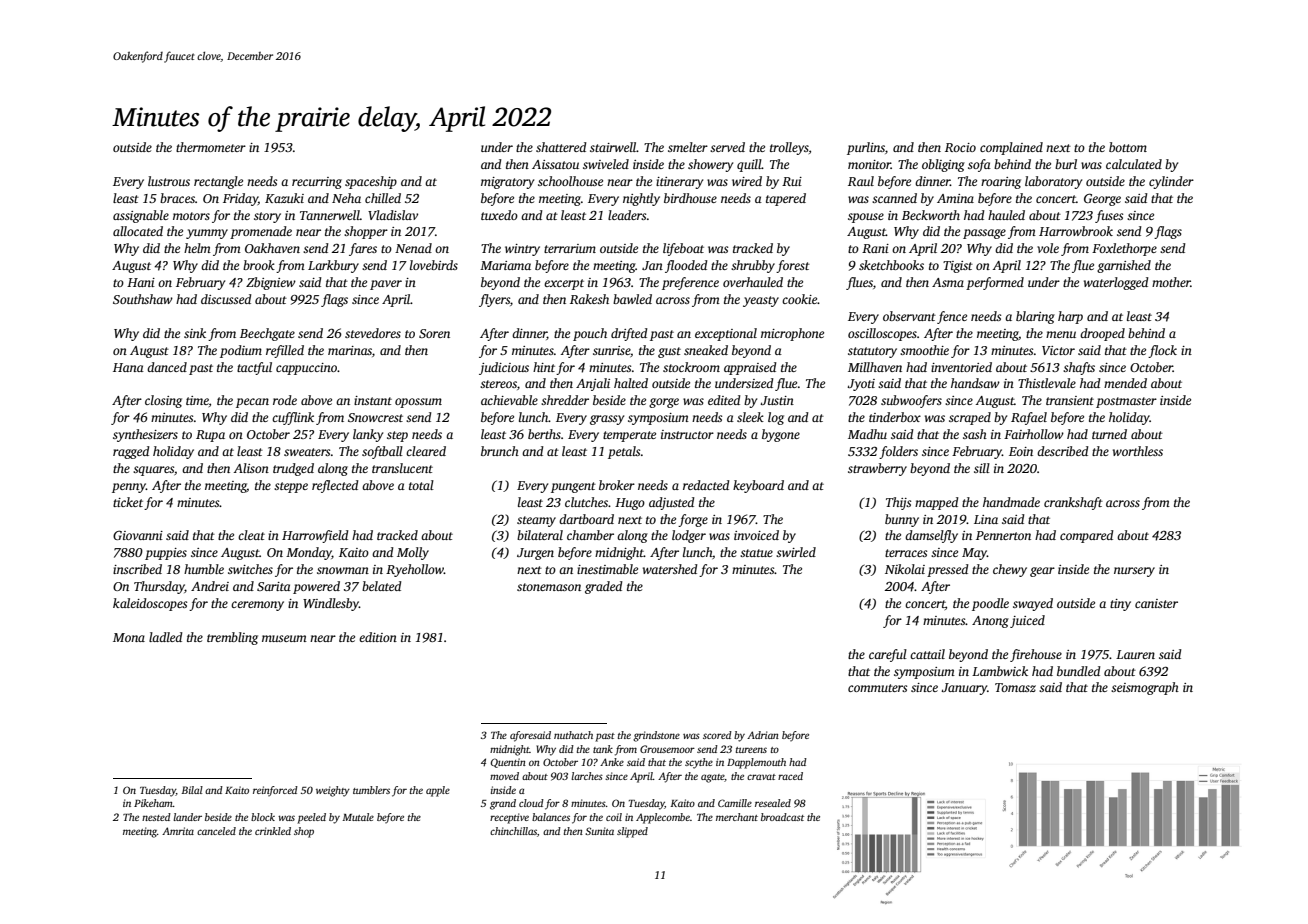 The image size is (1308, 924). Describe the element at coordinates (137, 569) in the screenshot. I see `inscribed` at that location.
